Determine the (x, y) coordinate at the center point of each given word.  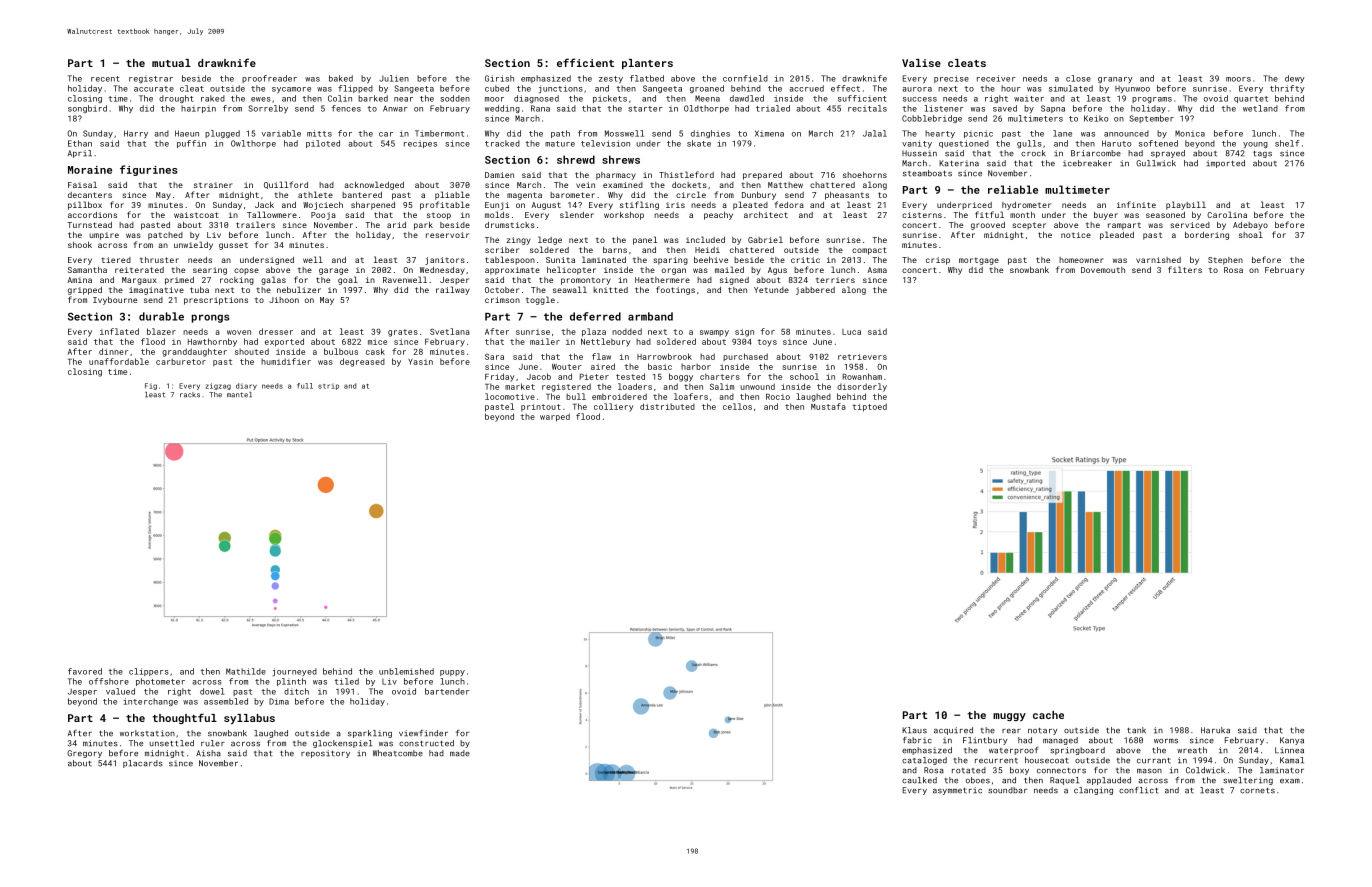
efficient (585, 62)
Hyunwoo (1132, 89)
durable (161, 316)
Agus (777, 271)
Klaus (914, 730)
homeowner (1081, 260)
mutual (171, 63)
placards (142, 764)
